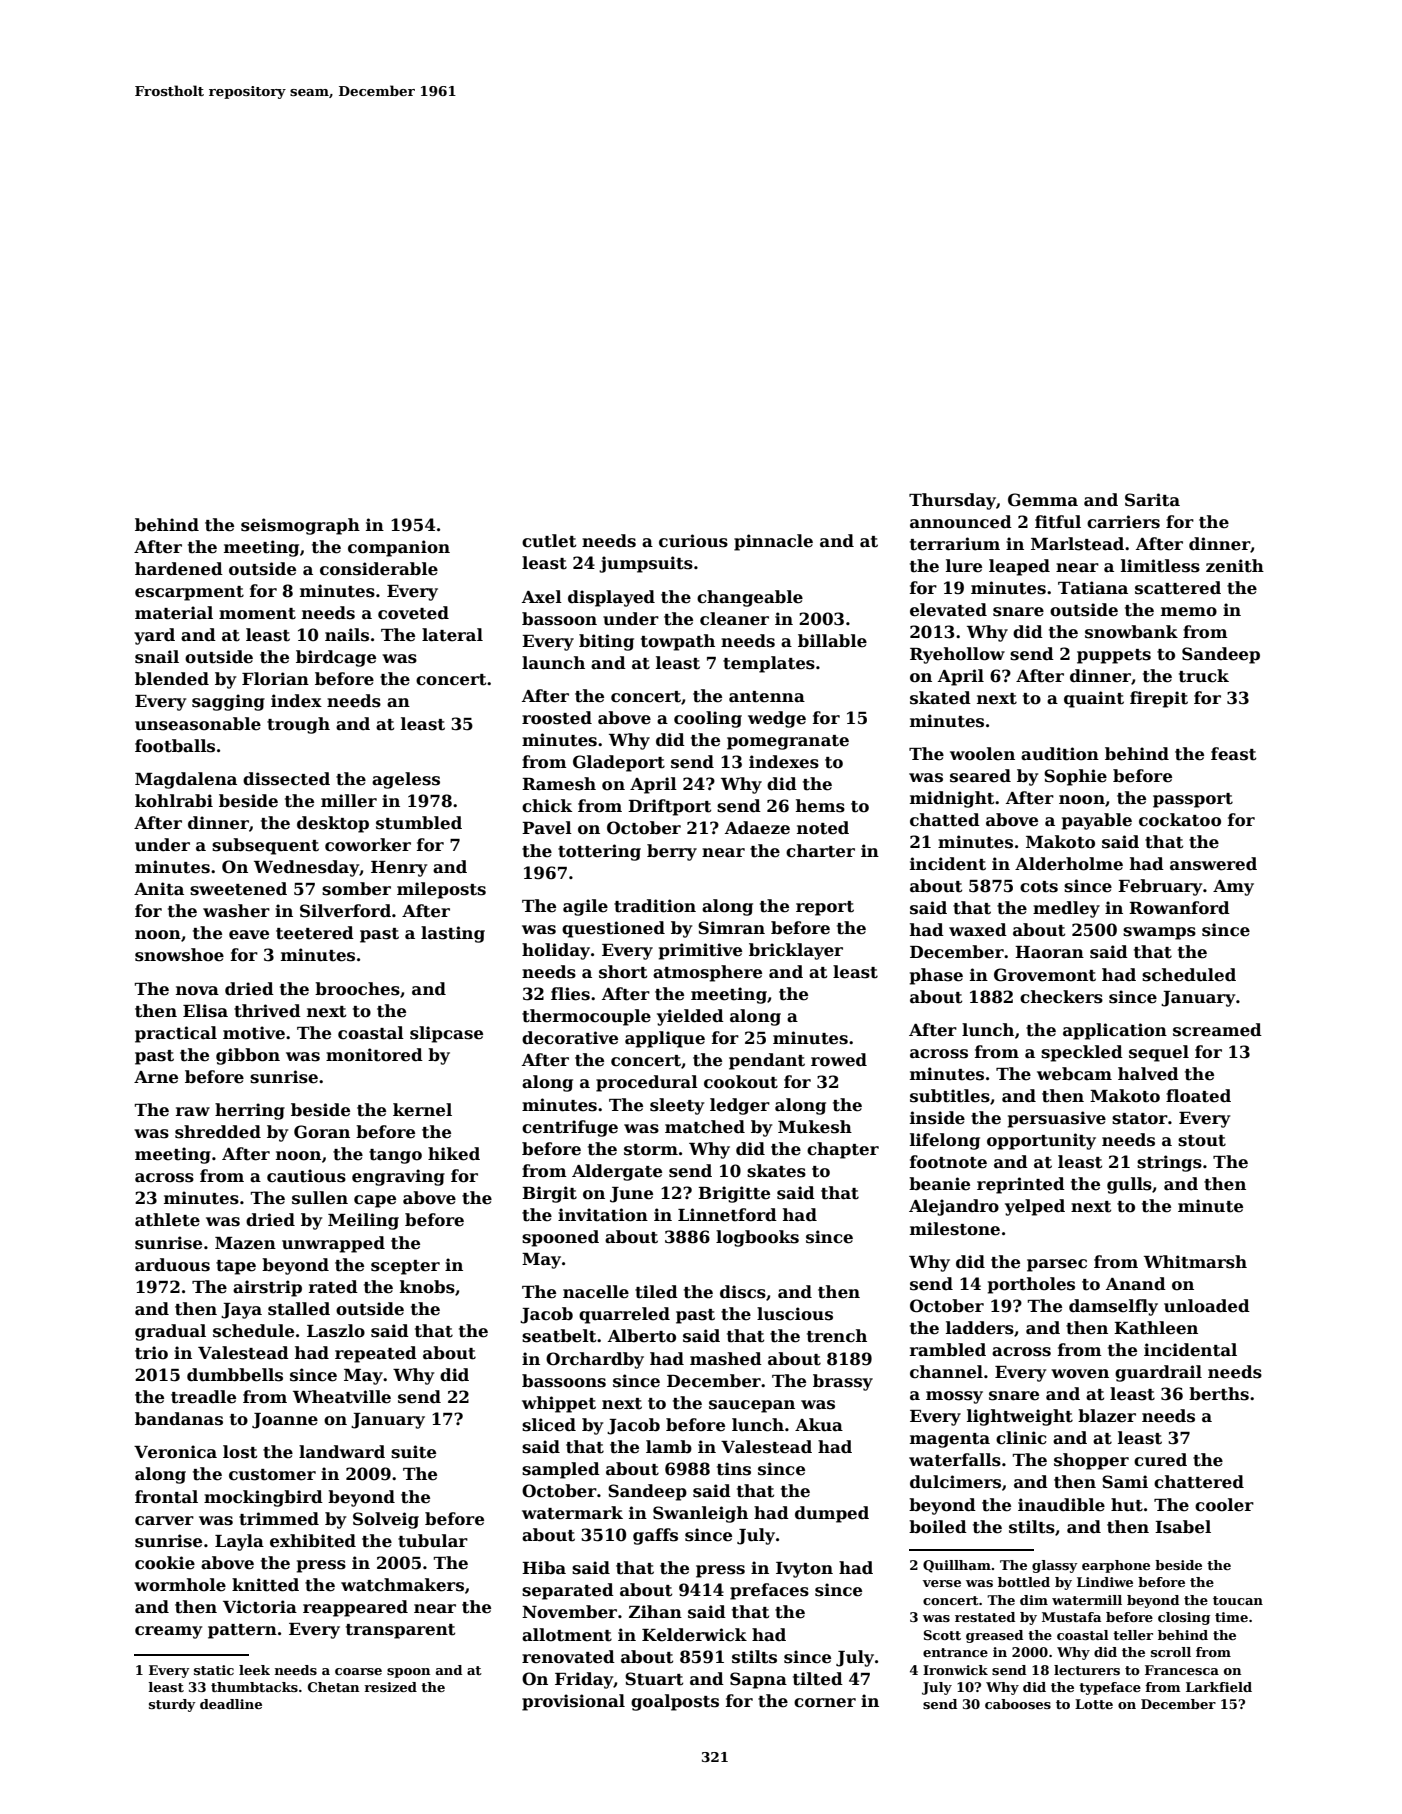 Image resolution: width=1402 pixels, height=1814 pixels. What do you see at coordinates (1193, 800) in the screenshot?
I see `passport` at bounding box center [1193, 800].
